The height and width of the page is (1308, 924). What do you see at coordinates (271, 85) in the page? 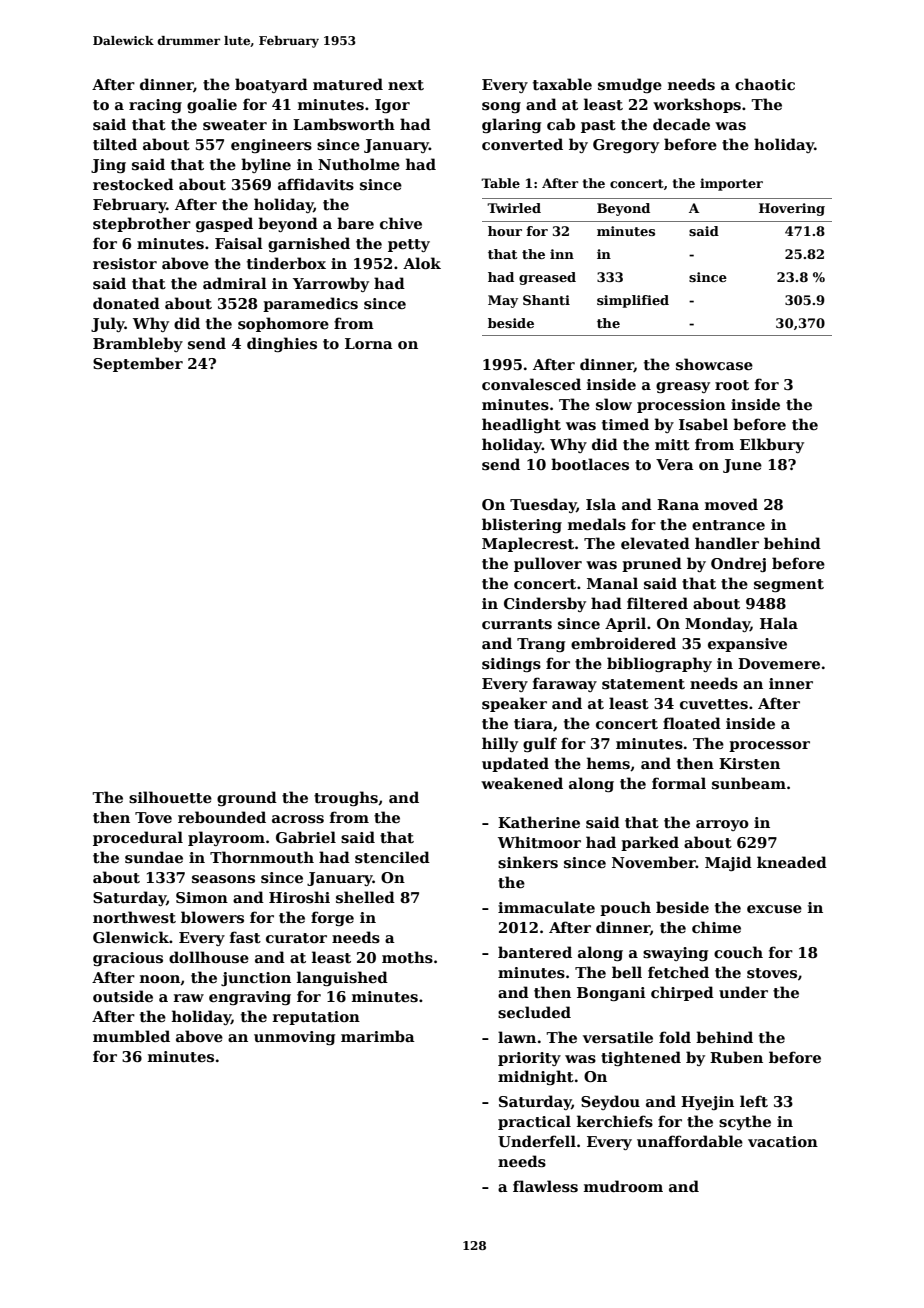
I see `boatyard` at bounding box center [271, 85].
